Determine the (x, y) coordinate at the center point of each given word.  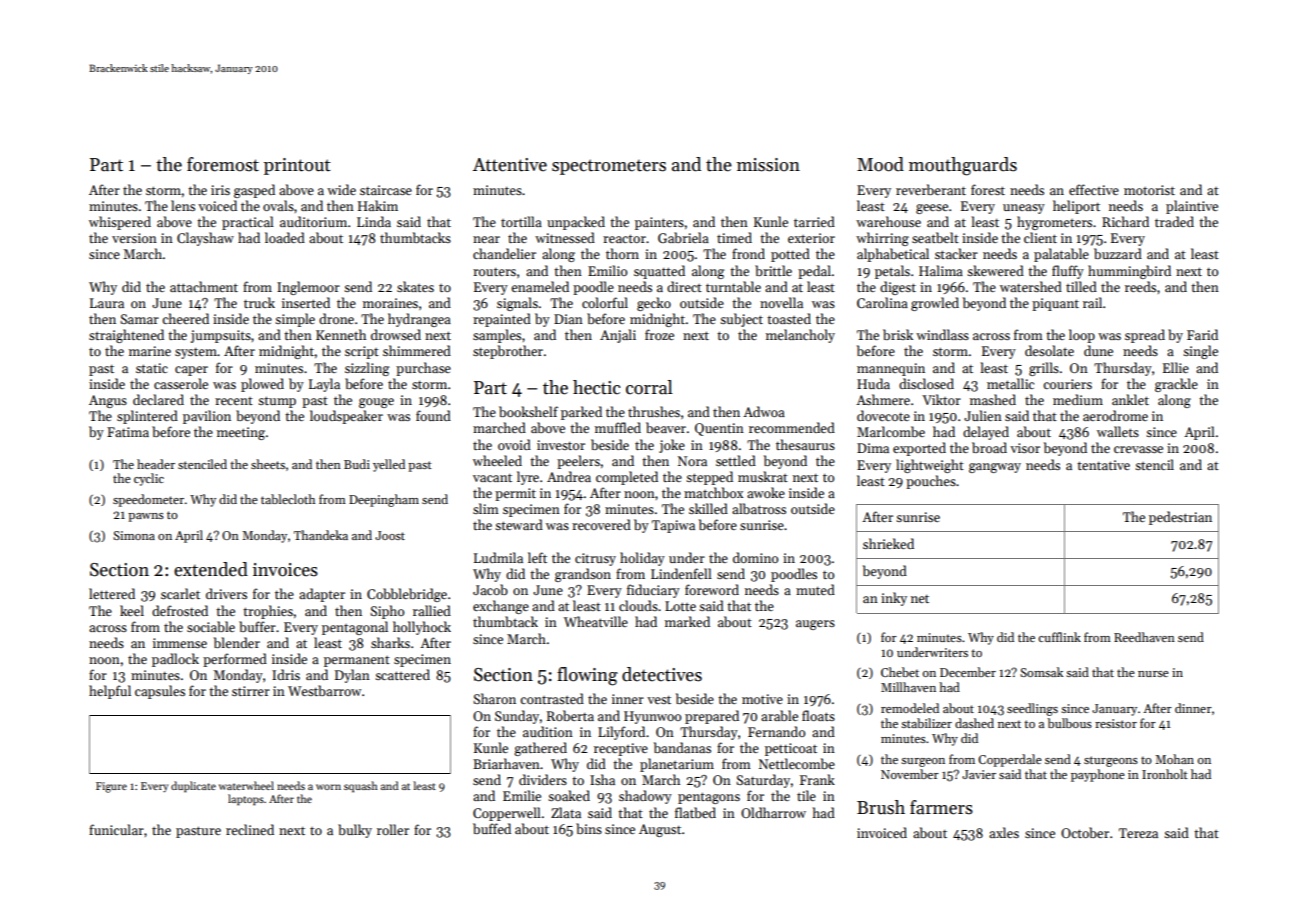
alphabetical (893, 255)
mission (768, 165)
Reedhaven (1144, 637)
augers (815, 625)
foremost (223, 164)
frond (748, 253)
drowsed (396, 334)
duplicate (193, 787)
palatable (1061, 255)
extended (211, 569)
